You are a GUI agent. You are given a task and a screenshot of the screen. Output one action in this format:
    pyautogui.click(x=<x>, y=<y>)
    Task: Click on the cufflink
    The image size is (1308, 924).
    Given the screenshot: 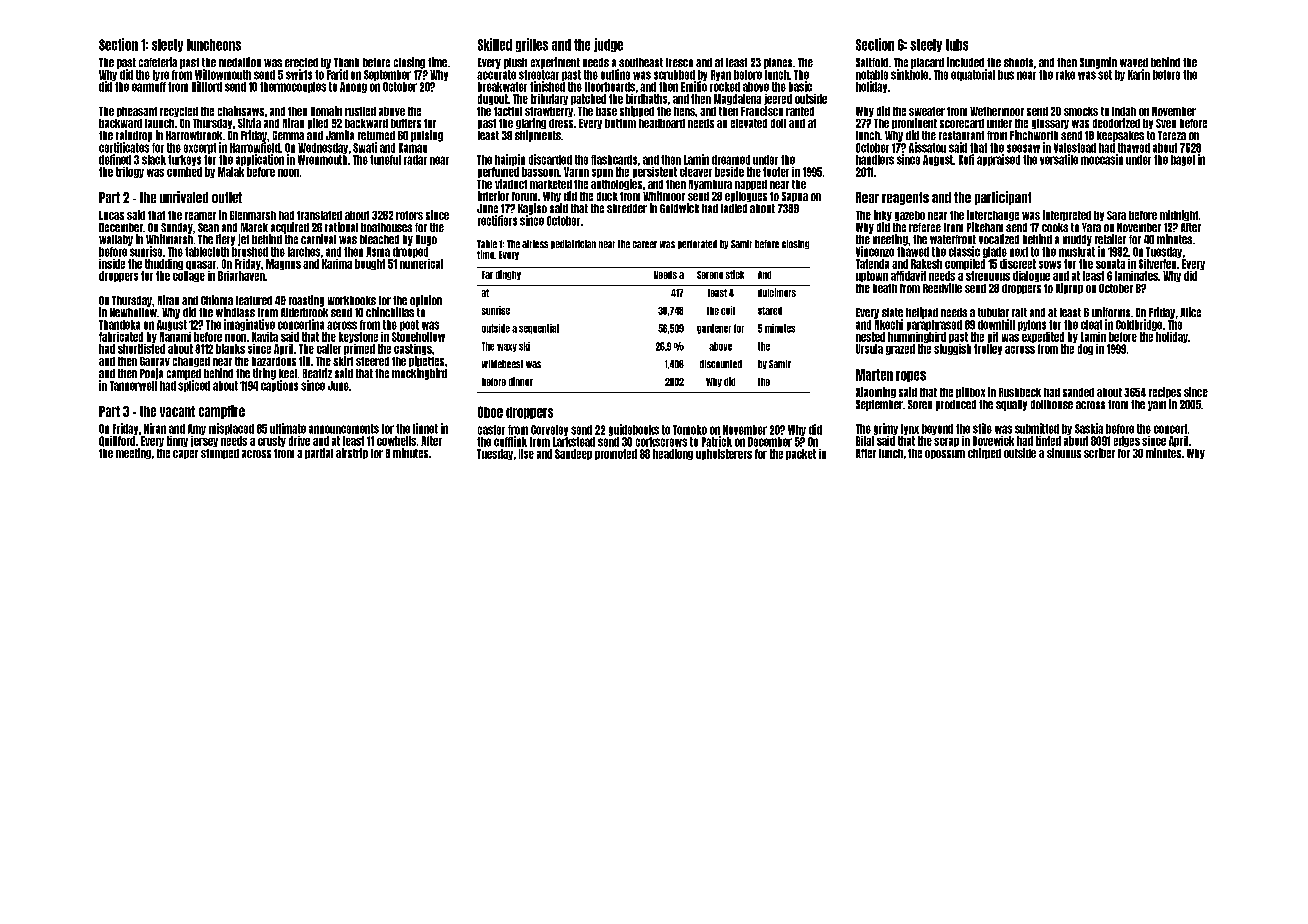 What is the action you would take?
    pyautogui.click(x=510, y=441)
